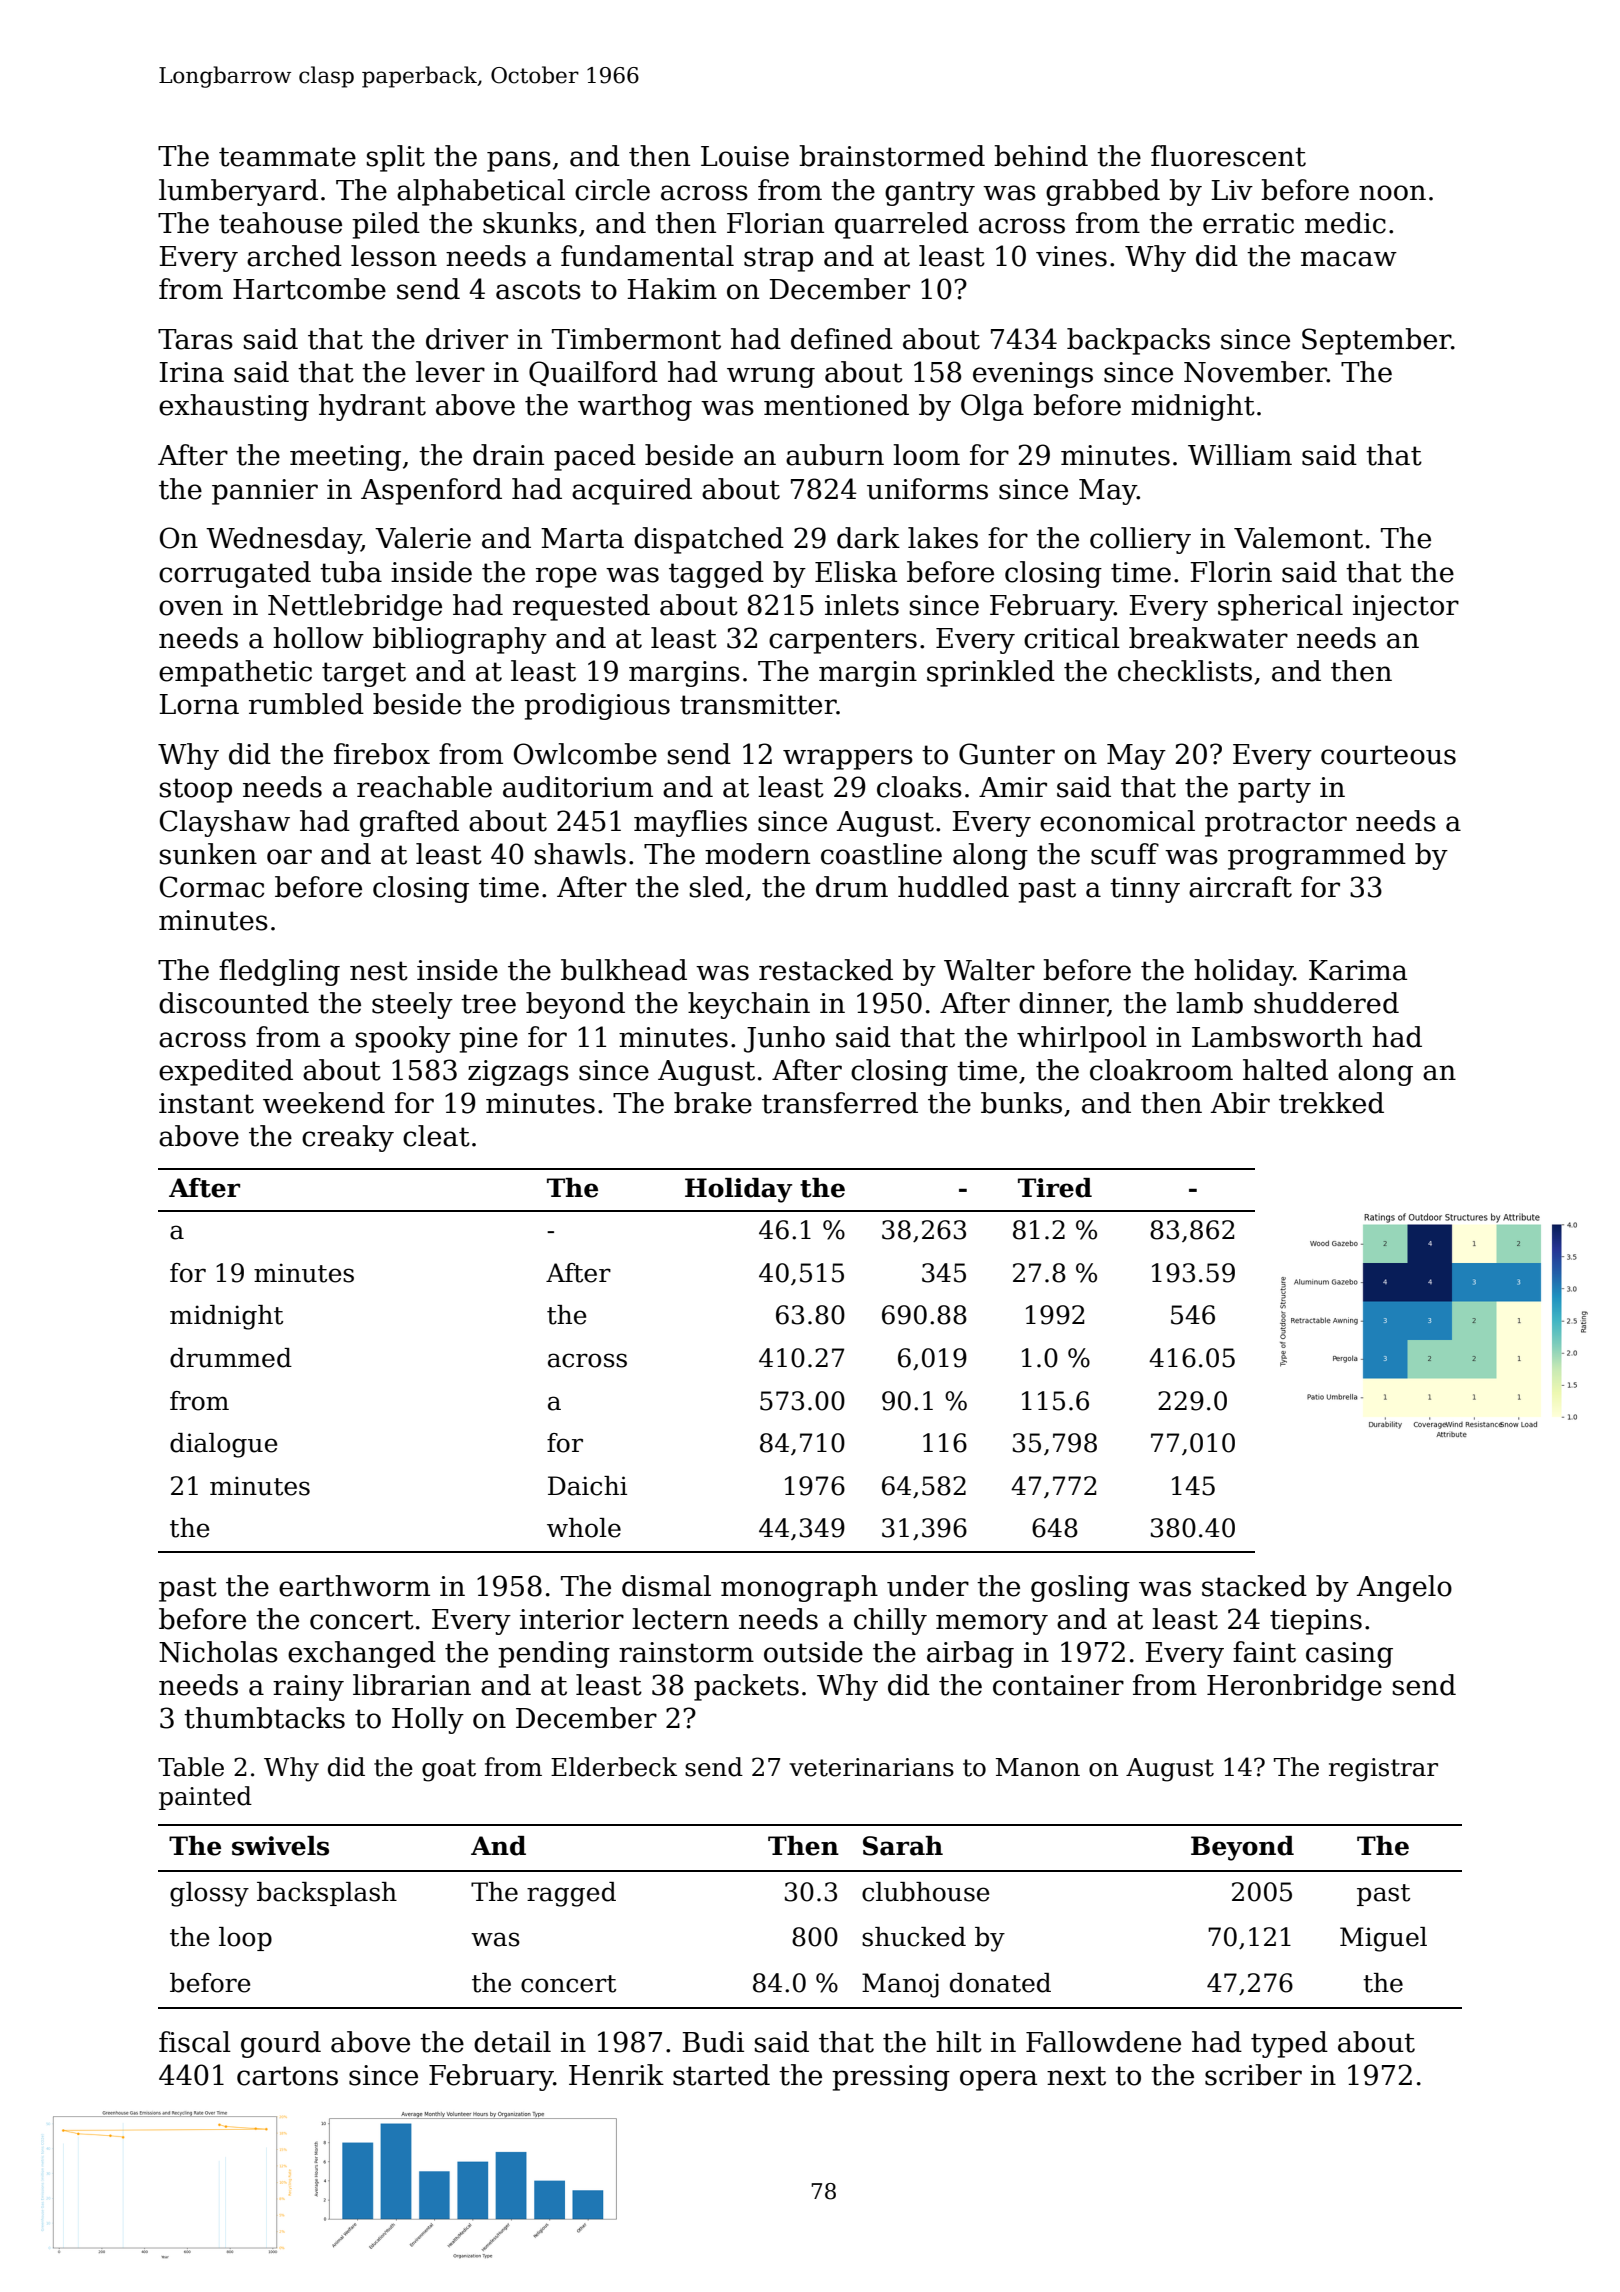 The height and width of the screenshot is (2292, 1620). I want to click on gourd, so click(281, 2044).
